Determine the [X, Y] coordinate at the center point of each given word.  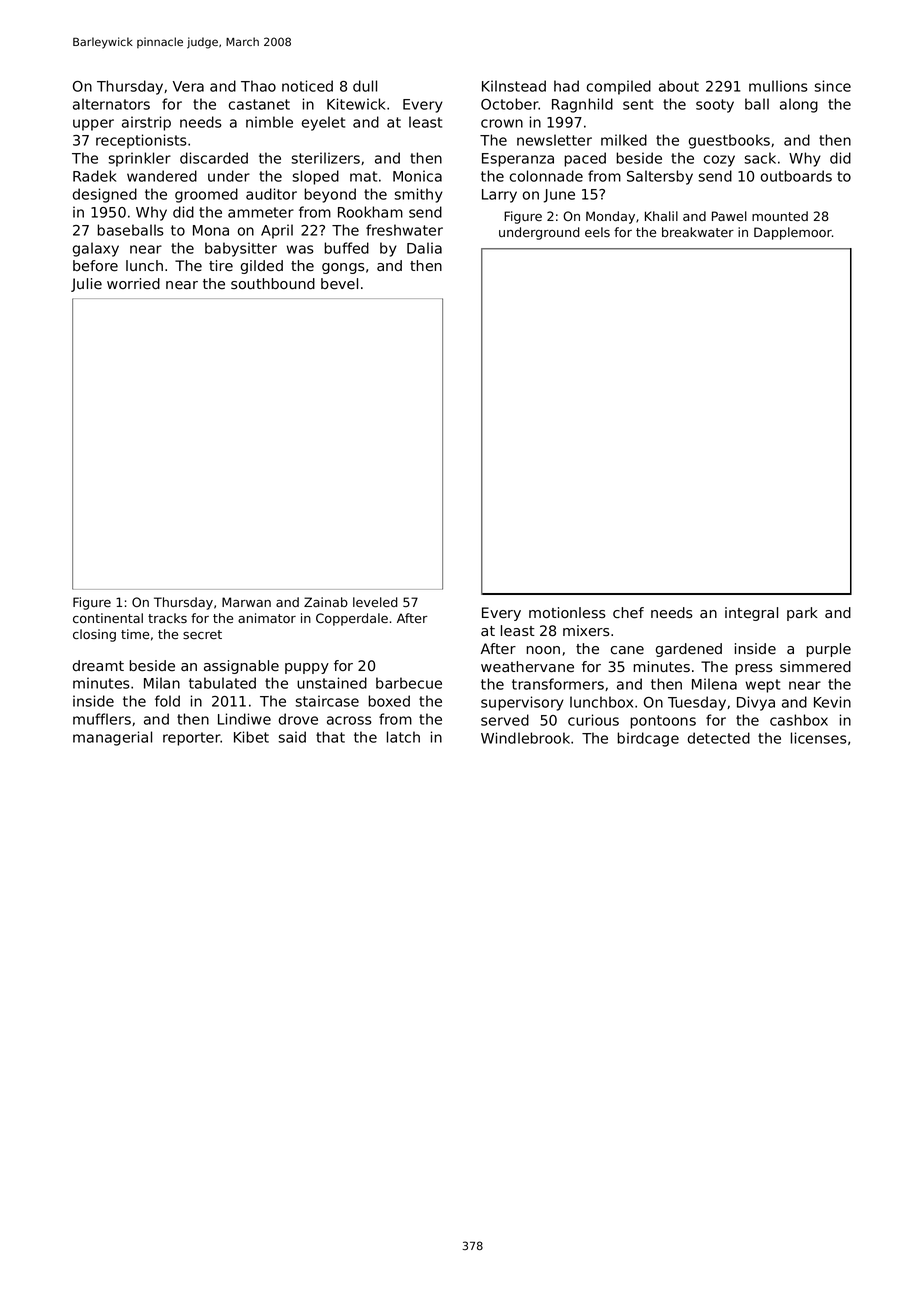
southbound [273, 284]
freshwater [404, 230]
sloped [315, 177]
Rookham [370, 212]
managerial [112, 738]
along [799, 105]
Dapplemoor [793, 233]
